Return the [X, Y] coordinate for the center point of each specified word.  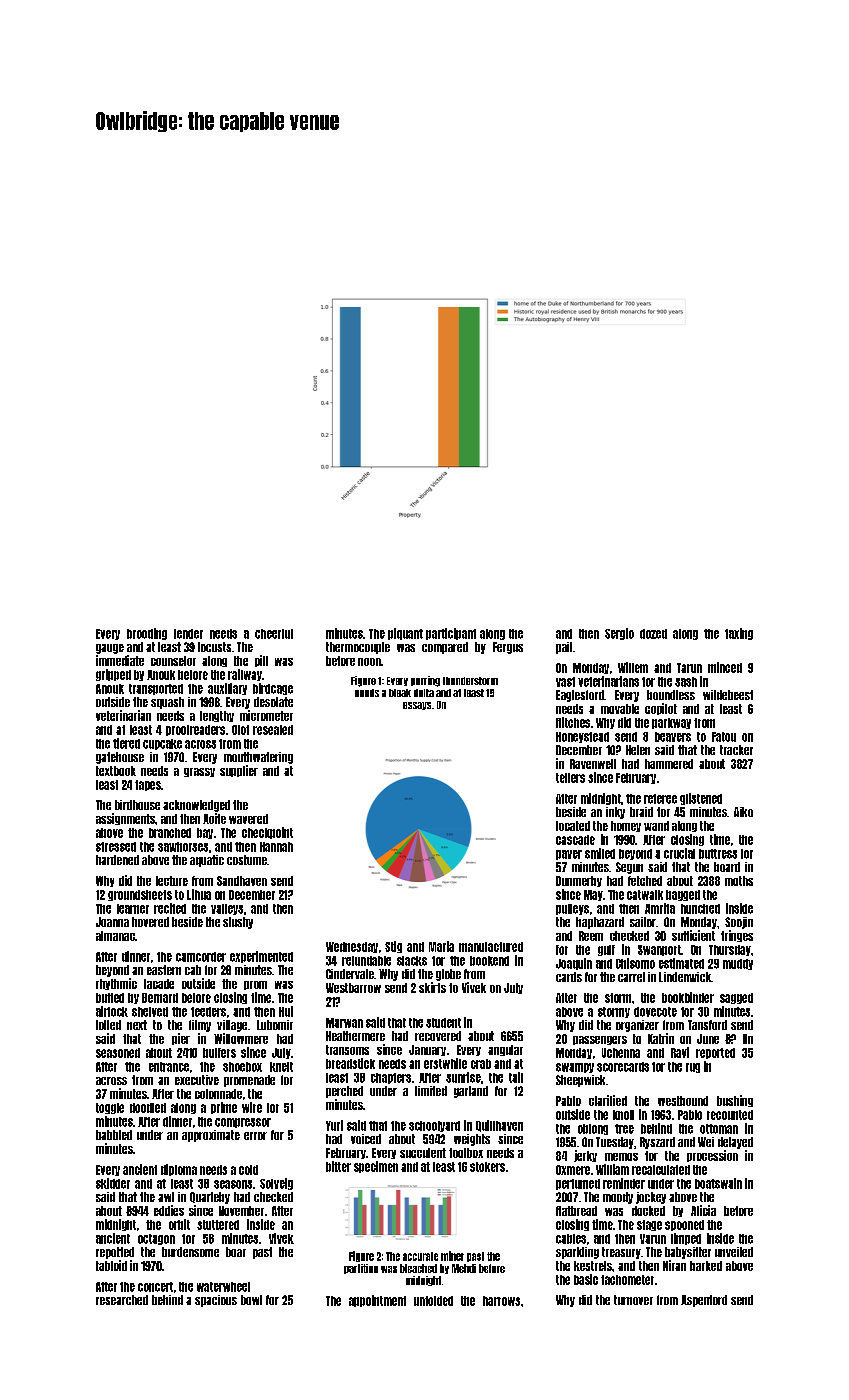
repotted [115, 1253]
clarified [608, 1100]
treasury [621, 1253]
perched [344, 1092]
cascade [575, 840]
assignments [125, 819]
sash [686, 682]
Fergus [508, 648]
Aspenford [704, 1301]
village [232, 1026]
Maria [441, 946]
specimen [376, 1167]
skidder [113, 1183]
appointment [377, 1301]
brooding [147, 634]
